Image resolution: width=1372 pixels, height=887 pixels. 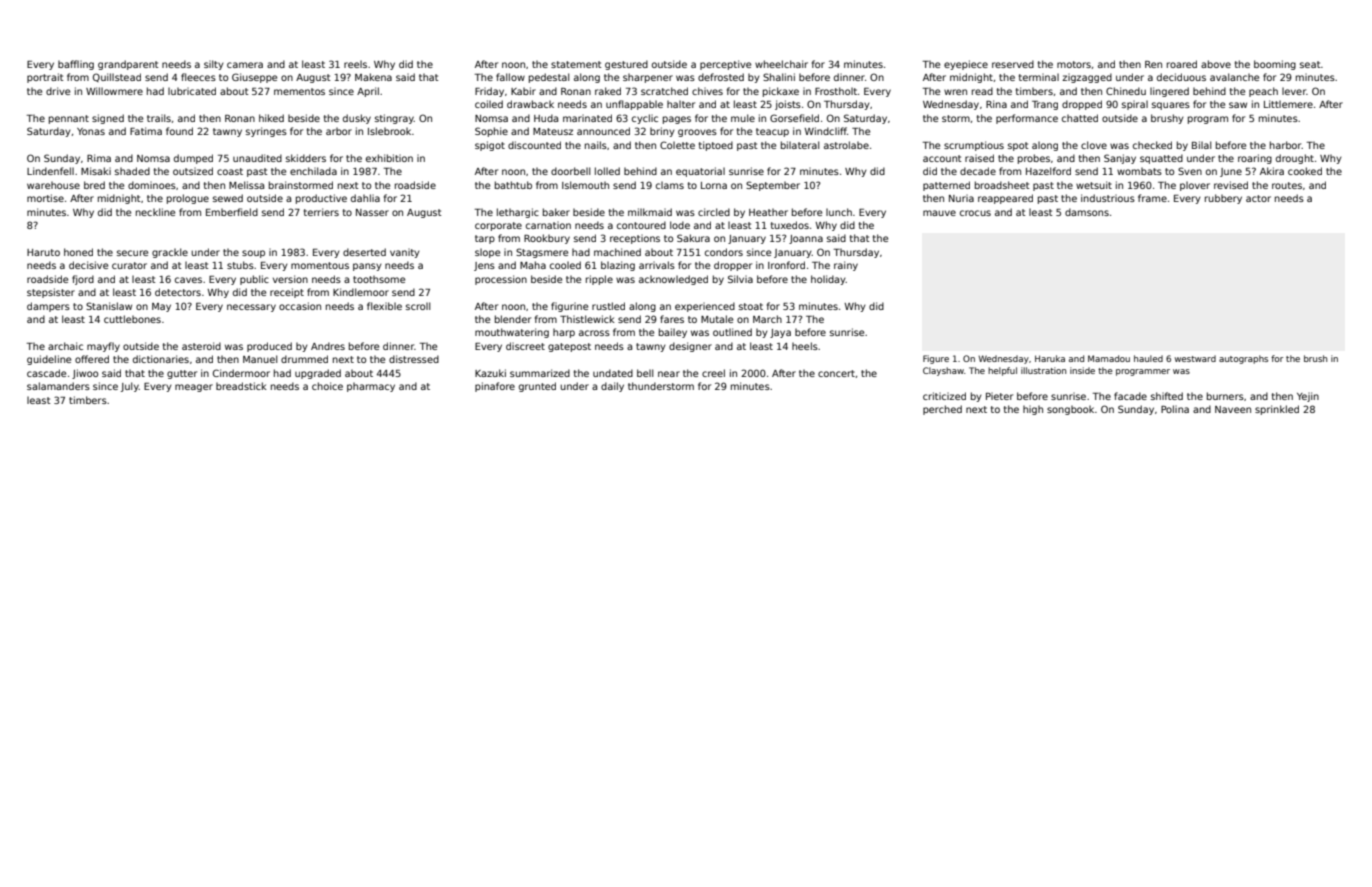 What do you see at coordinates (45, 198) in the screenshot?
I see `mortise` at bounding box center [45, 198].
